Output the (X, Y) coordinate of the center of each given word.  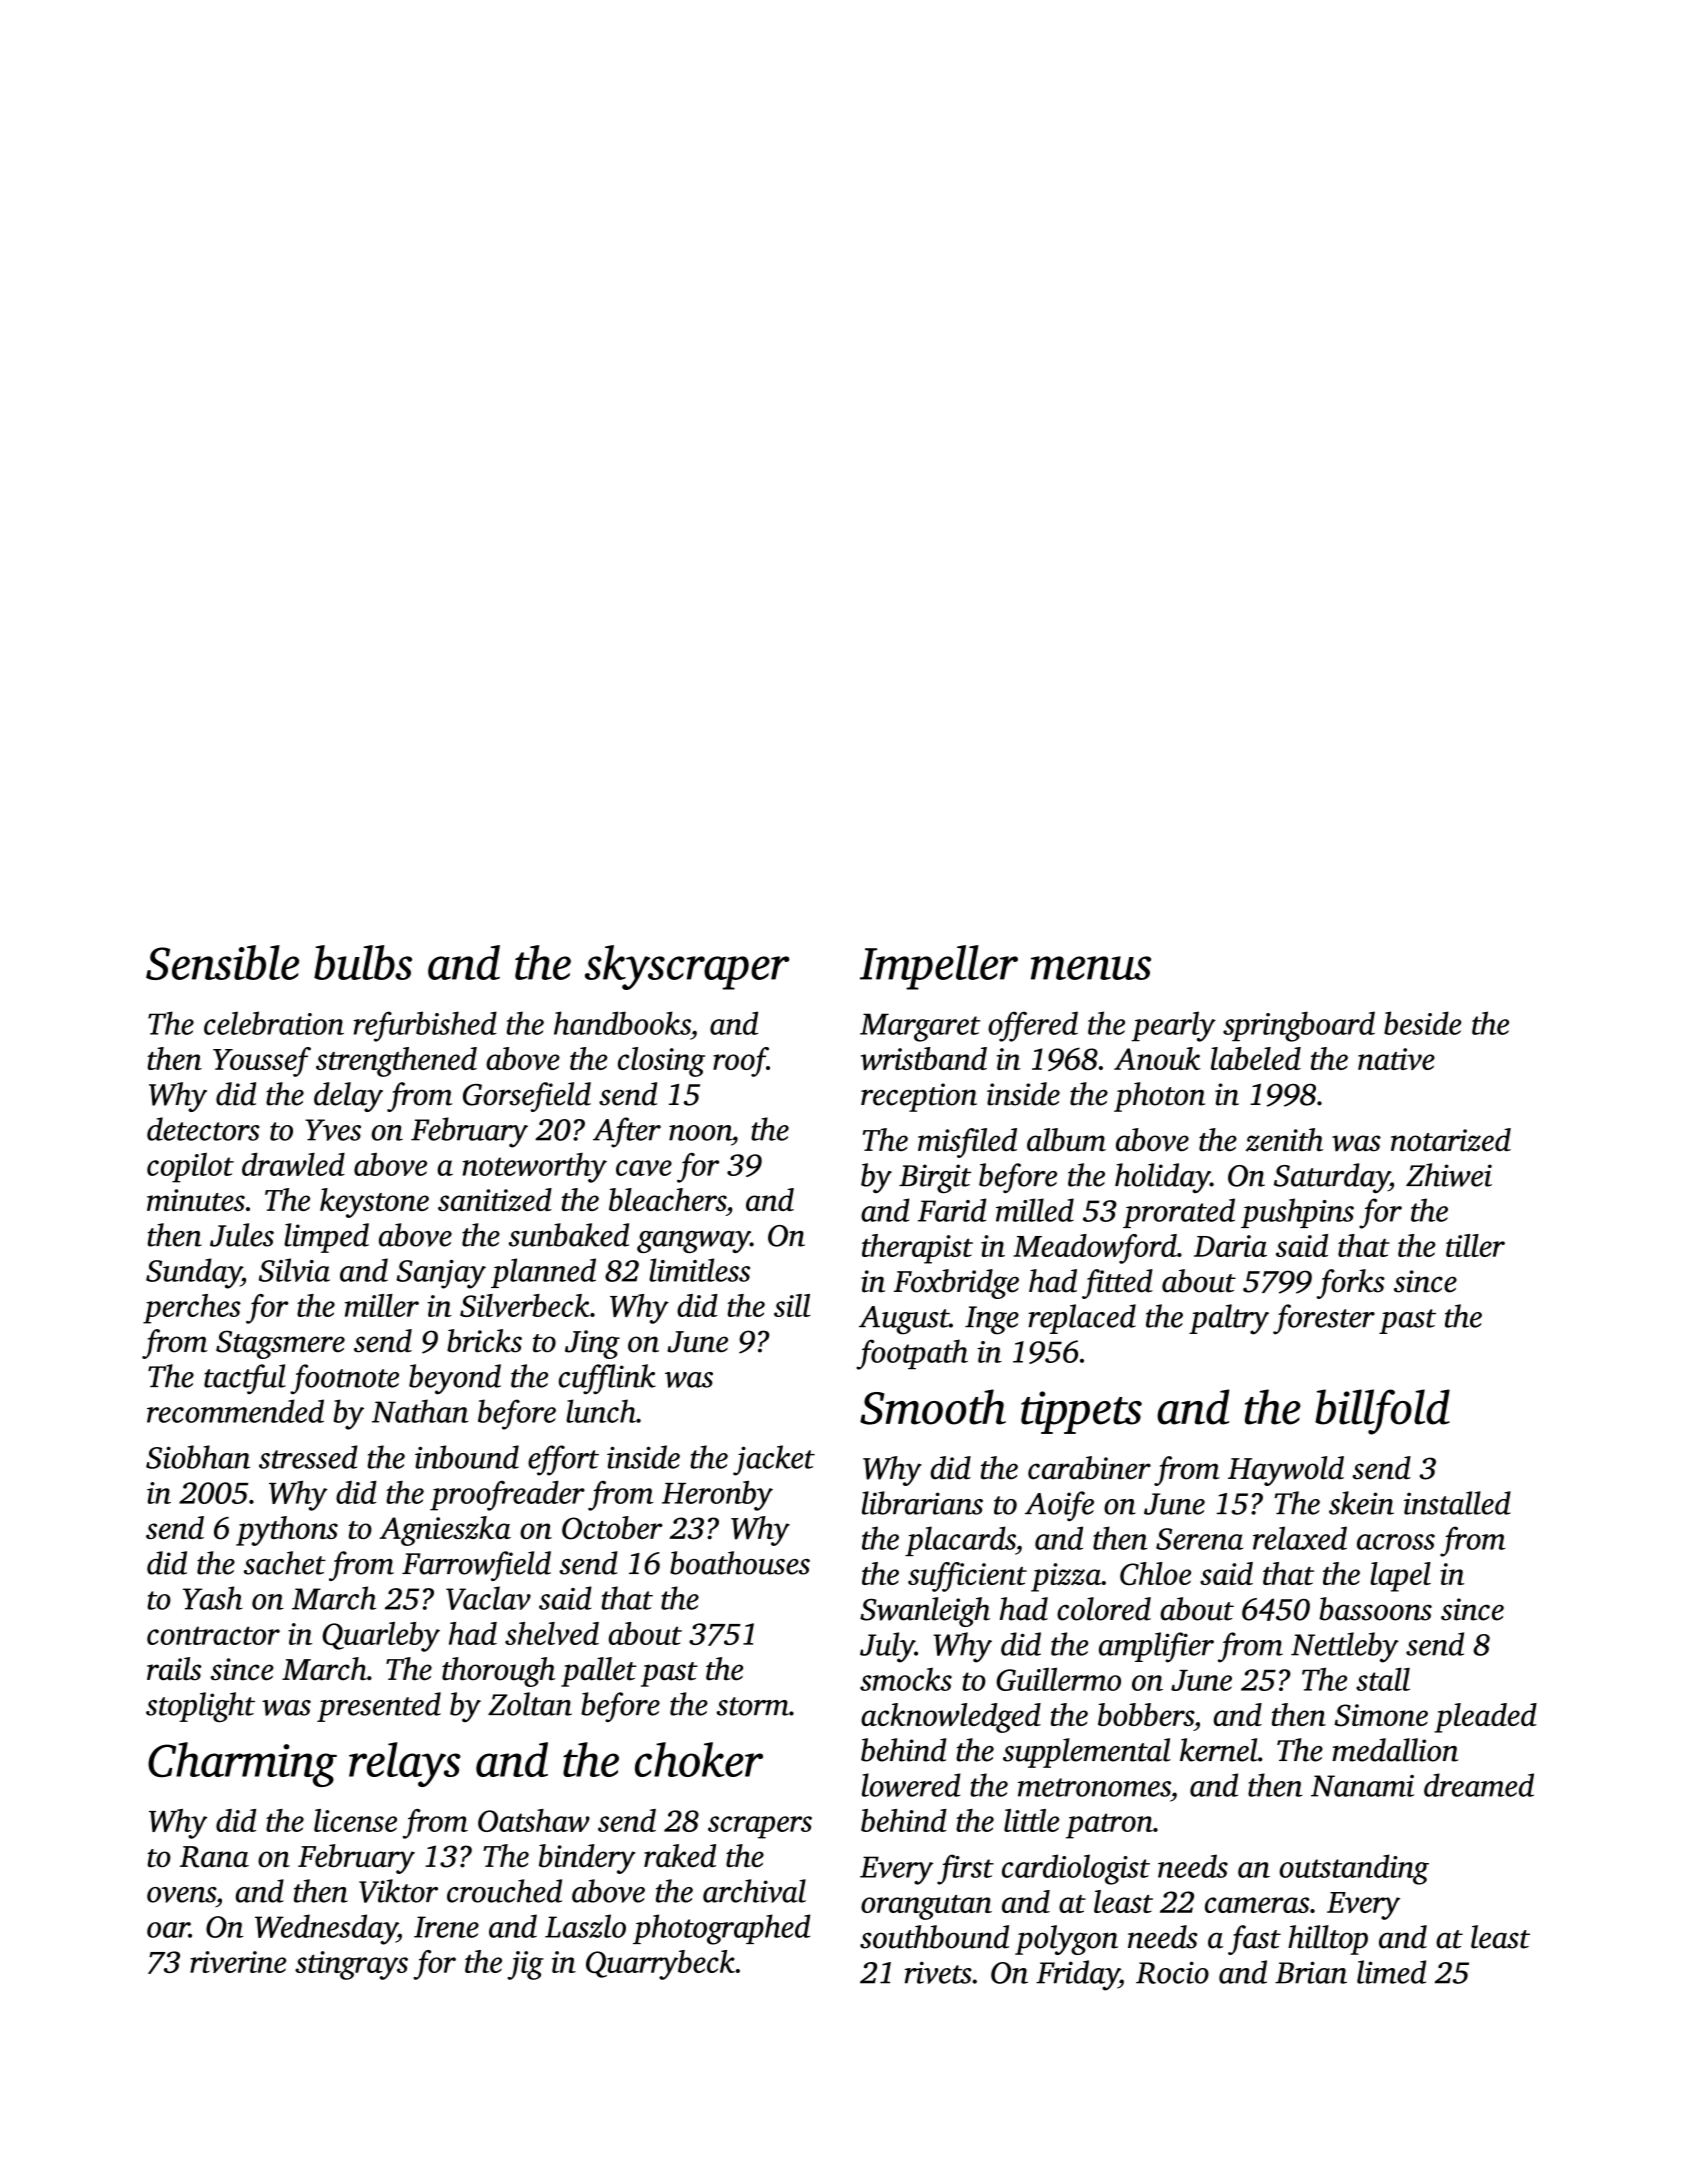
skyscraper (687, 967)
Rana (214, 1857)
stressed (308, 1457)
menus (1091, 968)
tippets (1081, 1412)
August (904, 1320)
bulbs (363, 962)
